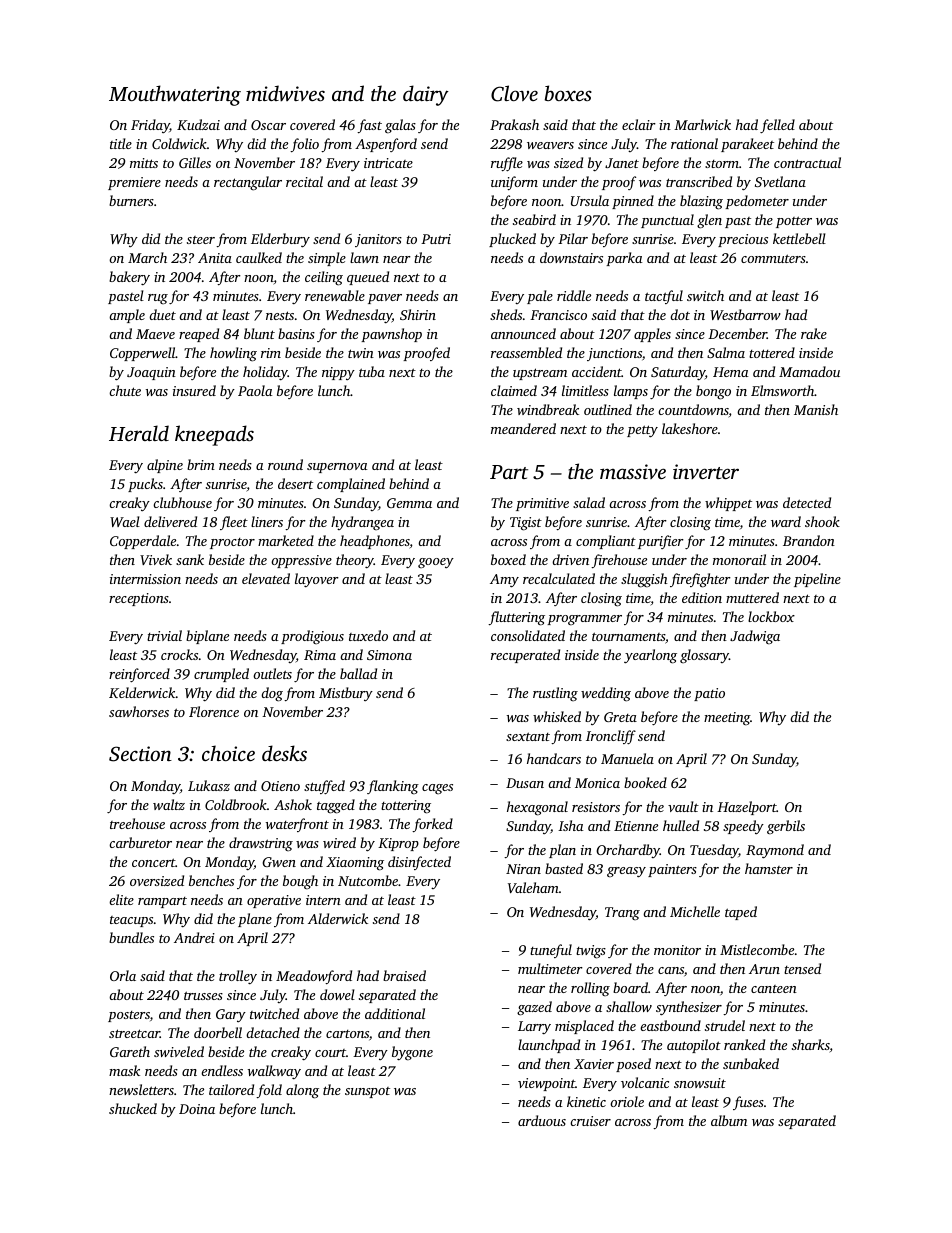 Image resolution: width=952 pixels, height=1233 pixels. I want to click on boxes, so click(568, 93).
